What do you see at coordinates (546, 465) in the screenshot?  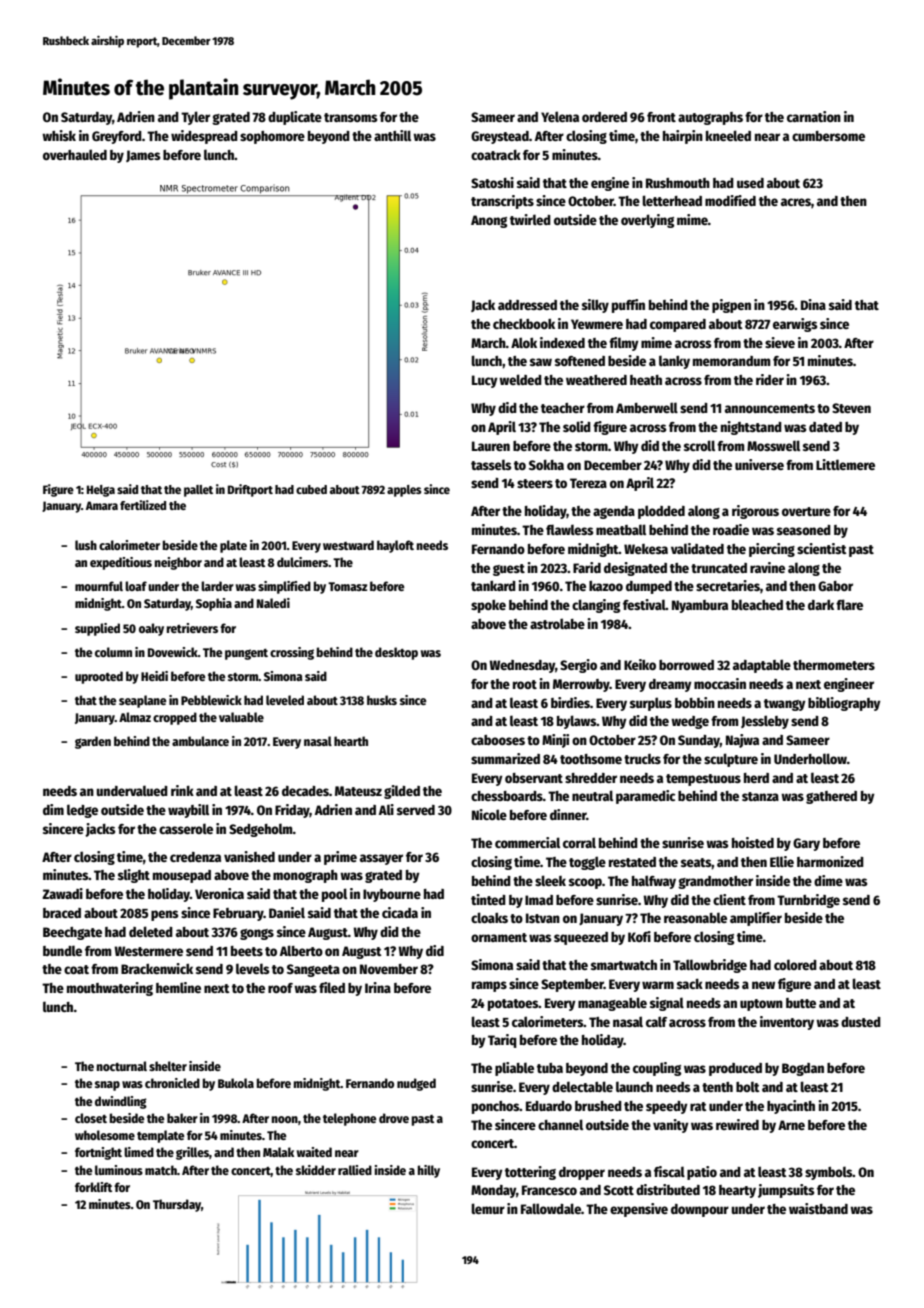 I see `Sokha` at bounding box center [546, 465].
